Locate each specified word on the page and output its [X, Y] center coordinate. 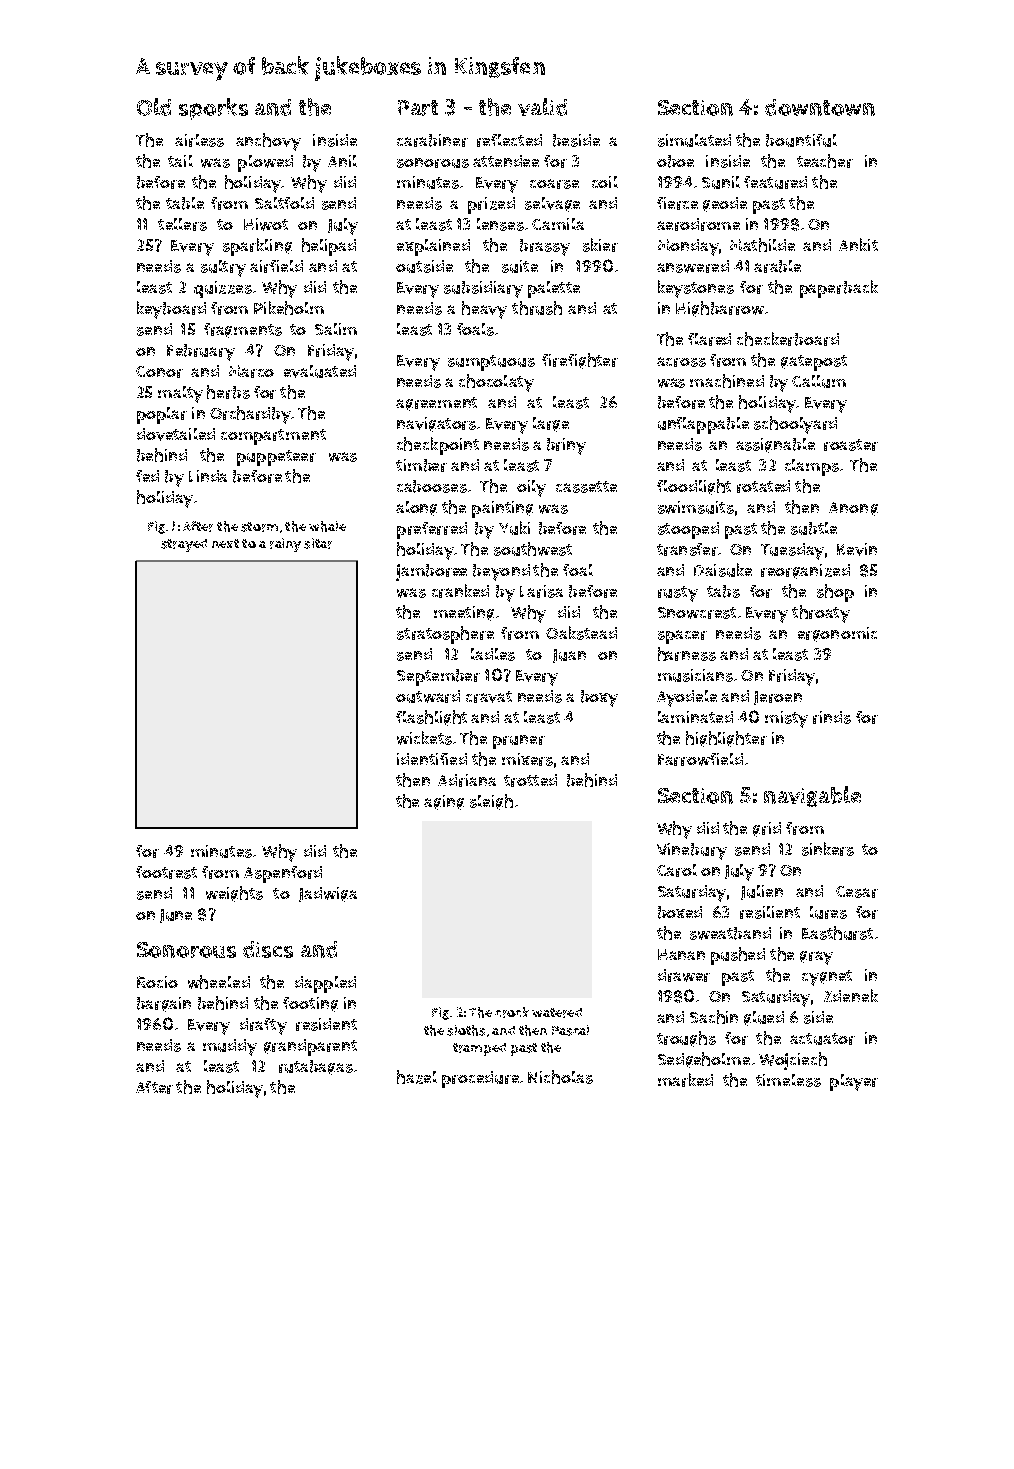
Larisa [541, 591]
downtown [820, 107]
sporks [213, 109]
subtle [814, 528]
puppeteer [276, 458]
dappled [325, 984]
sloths [466, 1030]
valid [542, 107]
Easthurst [837, 933]
